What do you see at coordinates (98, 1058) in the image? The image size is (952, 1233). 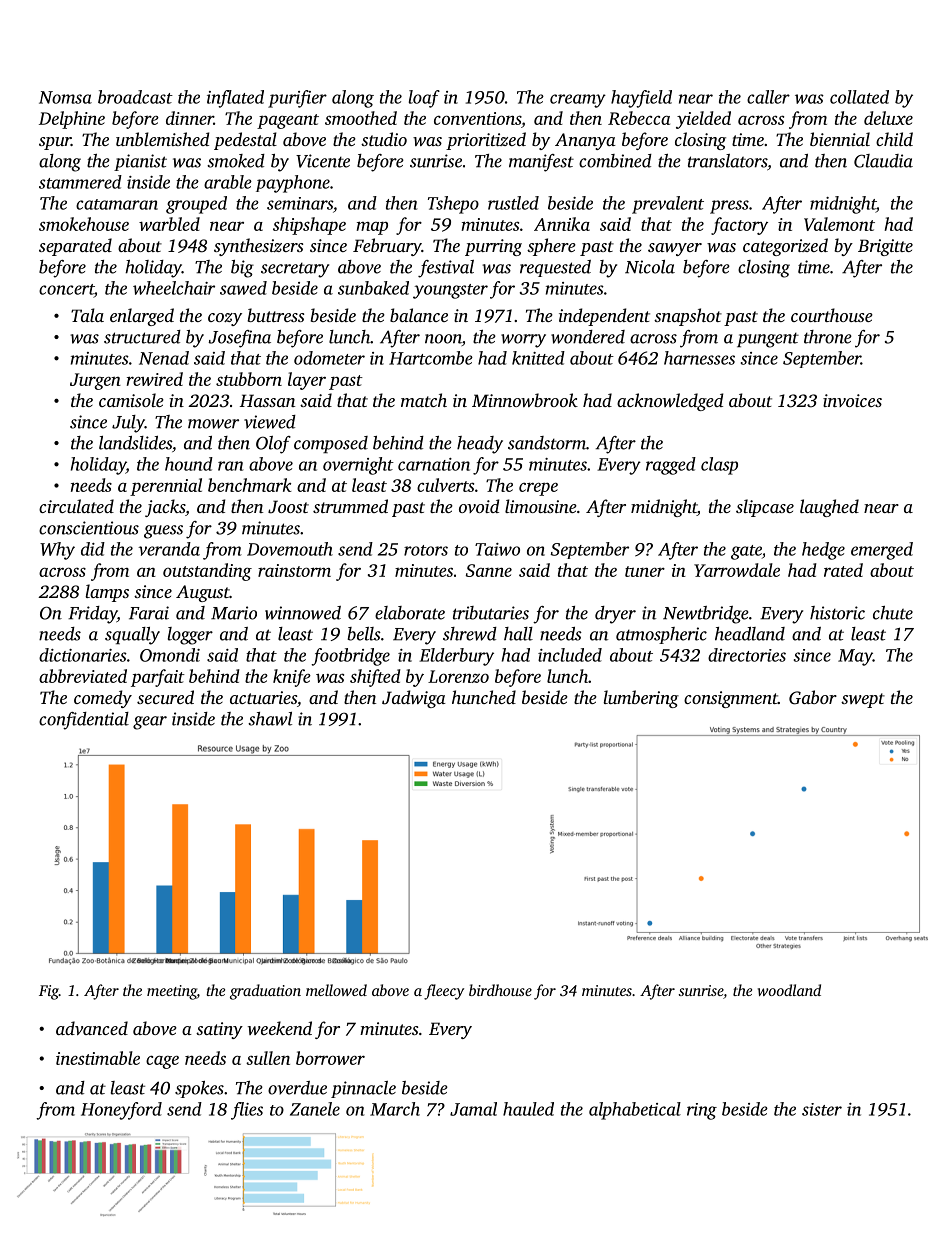 I see `inestimable` at bounding box center [98, 1058].
